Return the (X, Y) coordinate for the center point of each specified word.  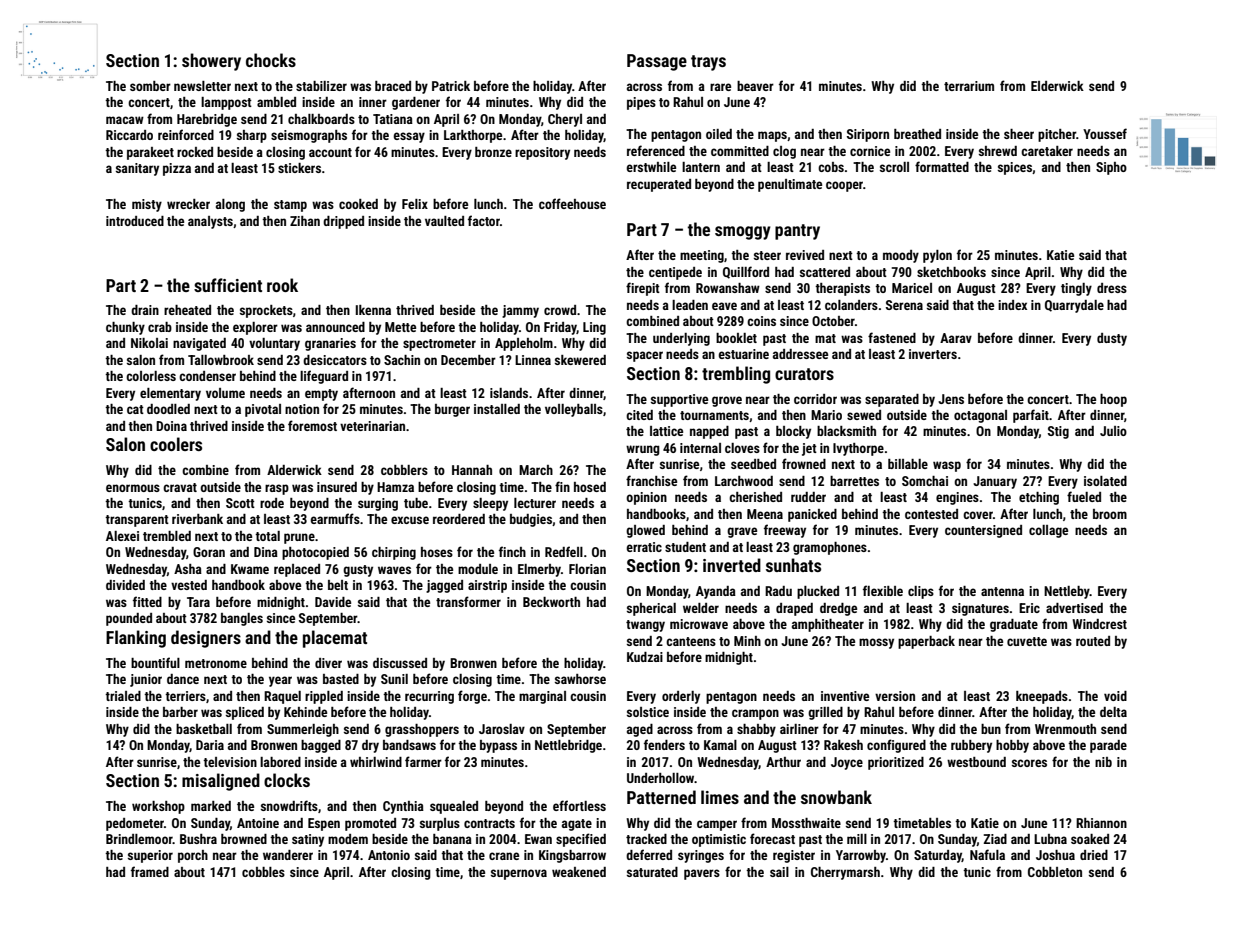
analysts (210, 222)
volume (225, 393)
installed (497, 409)
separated (892, 400)
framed (150, 871)
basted (341, 679)
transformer (468, 601)
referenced (656, 150)
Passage (657, 62)
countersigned (983, 531)
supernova (519, 874)
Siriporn (868, 135)
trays (708, 63)
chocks (271, 60)
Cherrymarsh (845, 873)
